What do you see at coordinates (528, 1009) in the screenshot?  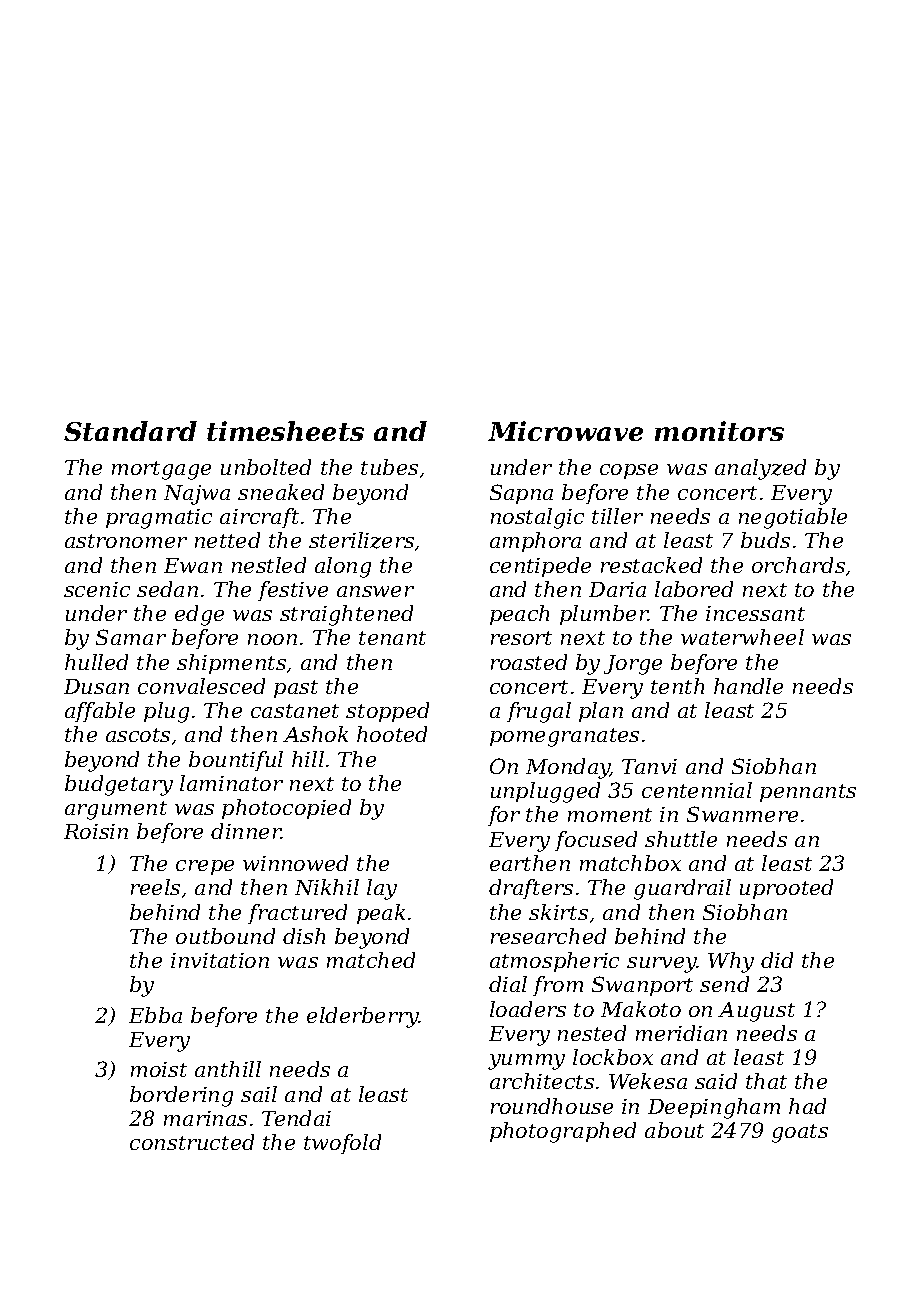 I see `loaders` at bounding box center [528, 1009].
